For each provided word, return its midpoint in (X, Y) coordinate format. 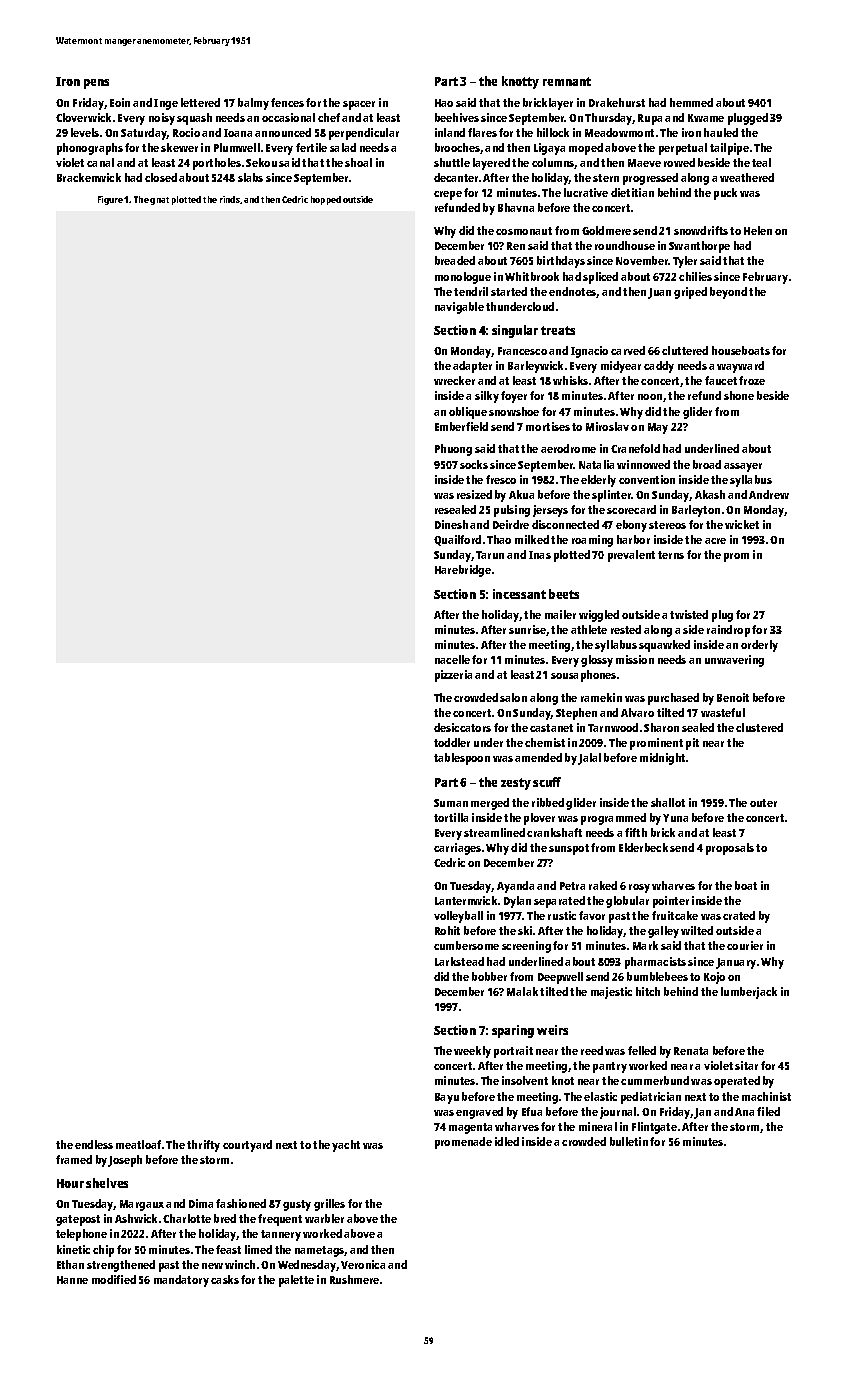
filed (768, 1111)
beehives (457, 117)
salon (513, 697)
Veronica (363, 1264)
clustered (759, 727)
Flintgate (654, 1128)
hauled (721, 132)
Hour (70, 1183)
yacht (346, 1146)
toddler (452, 742)
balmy (253, 104)
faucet (721, 380)
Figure (110, 200)
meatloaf (138, 1144)
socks (474, 464)
